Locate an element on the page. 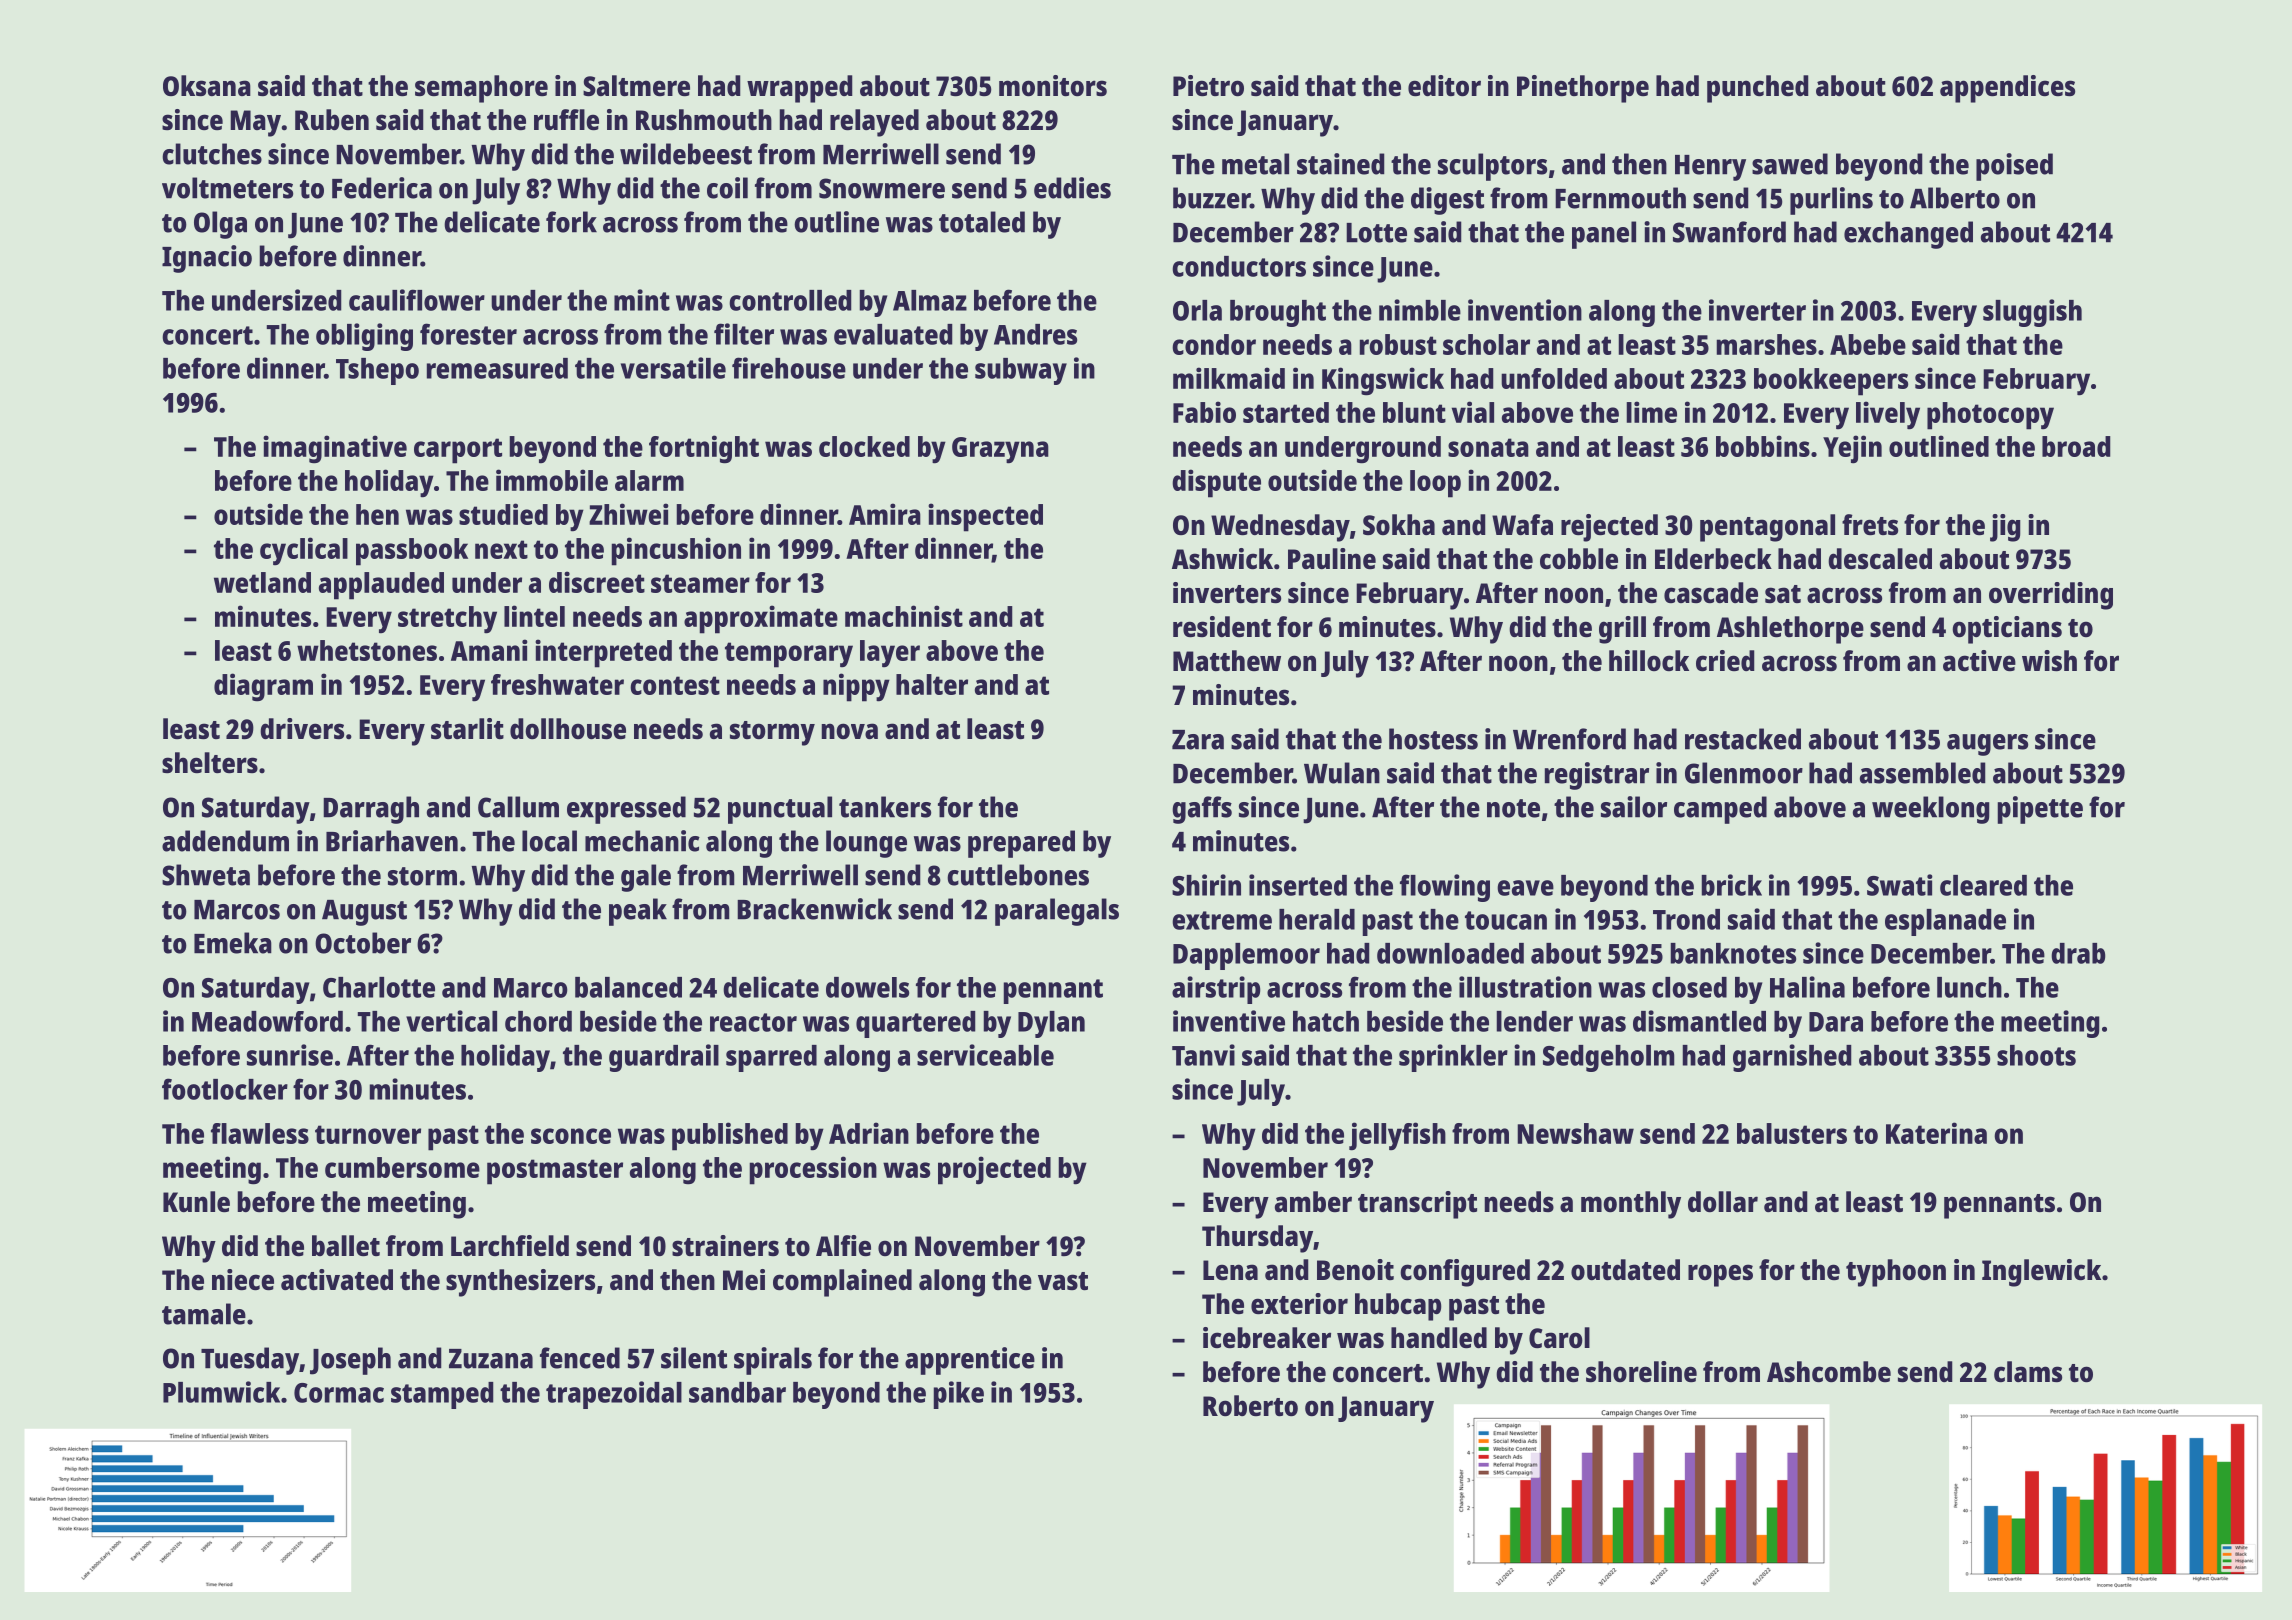  Kunle is located at coordinates (196, 1202).
